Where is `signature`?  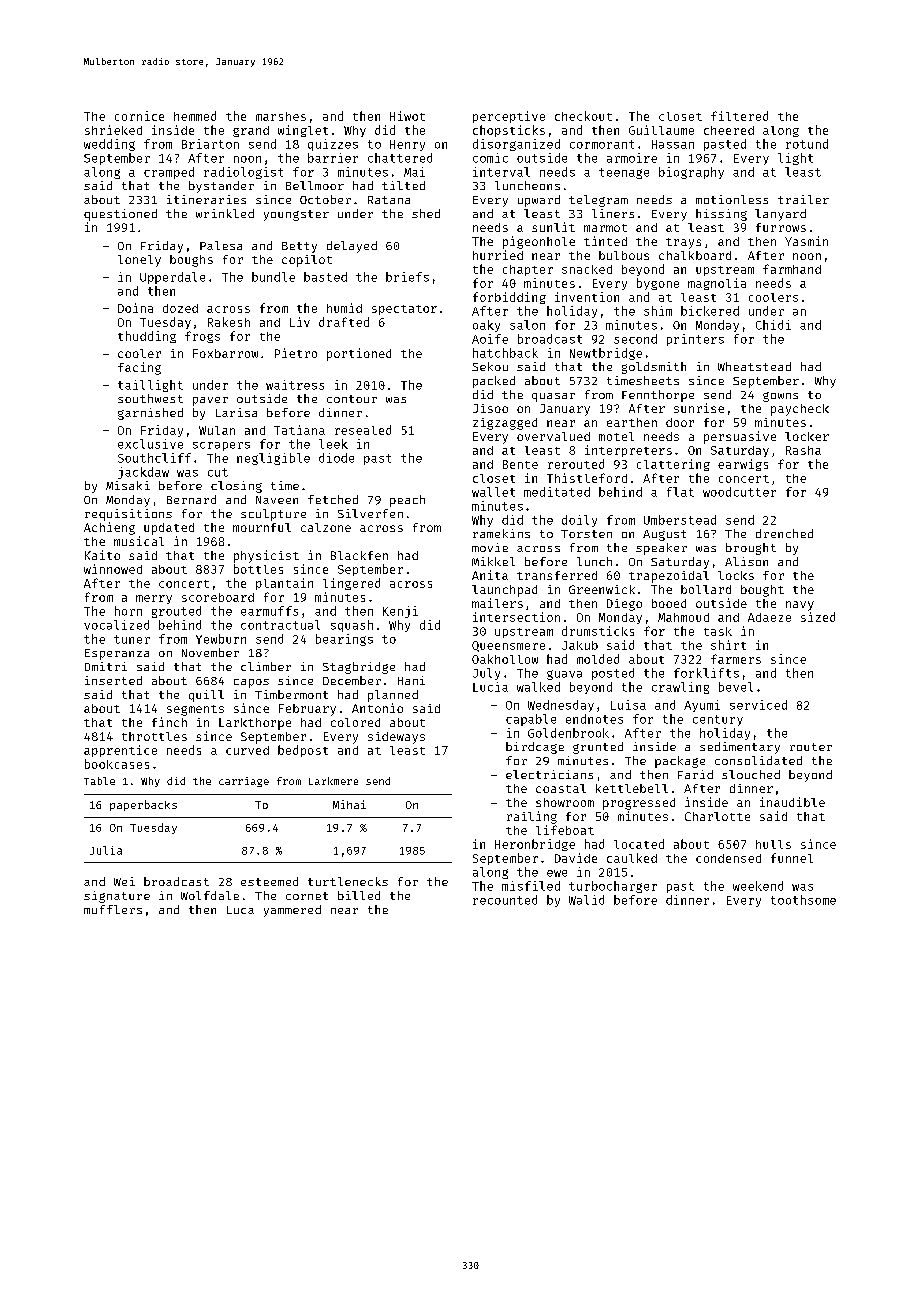
signature is located at coordinates (117, 897).
